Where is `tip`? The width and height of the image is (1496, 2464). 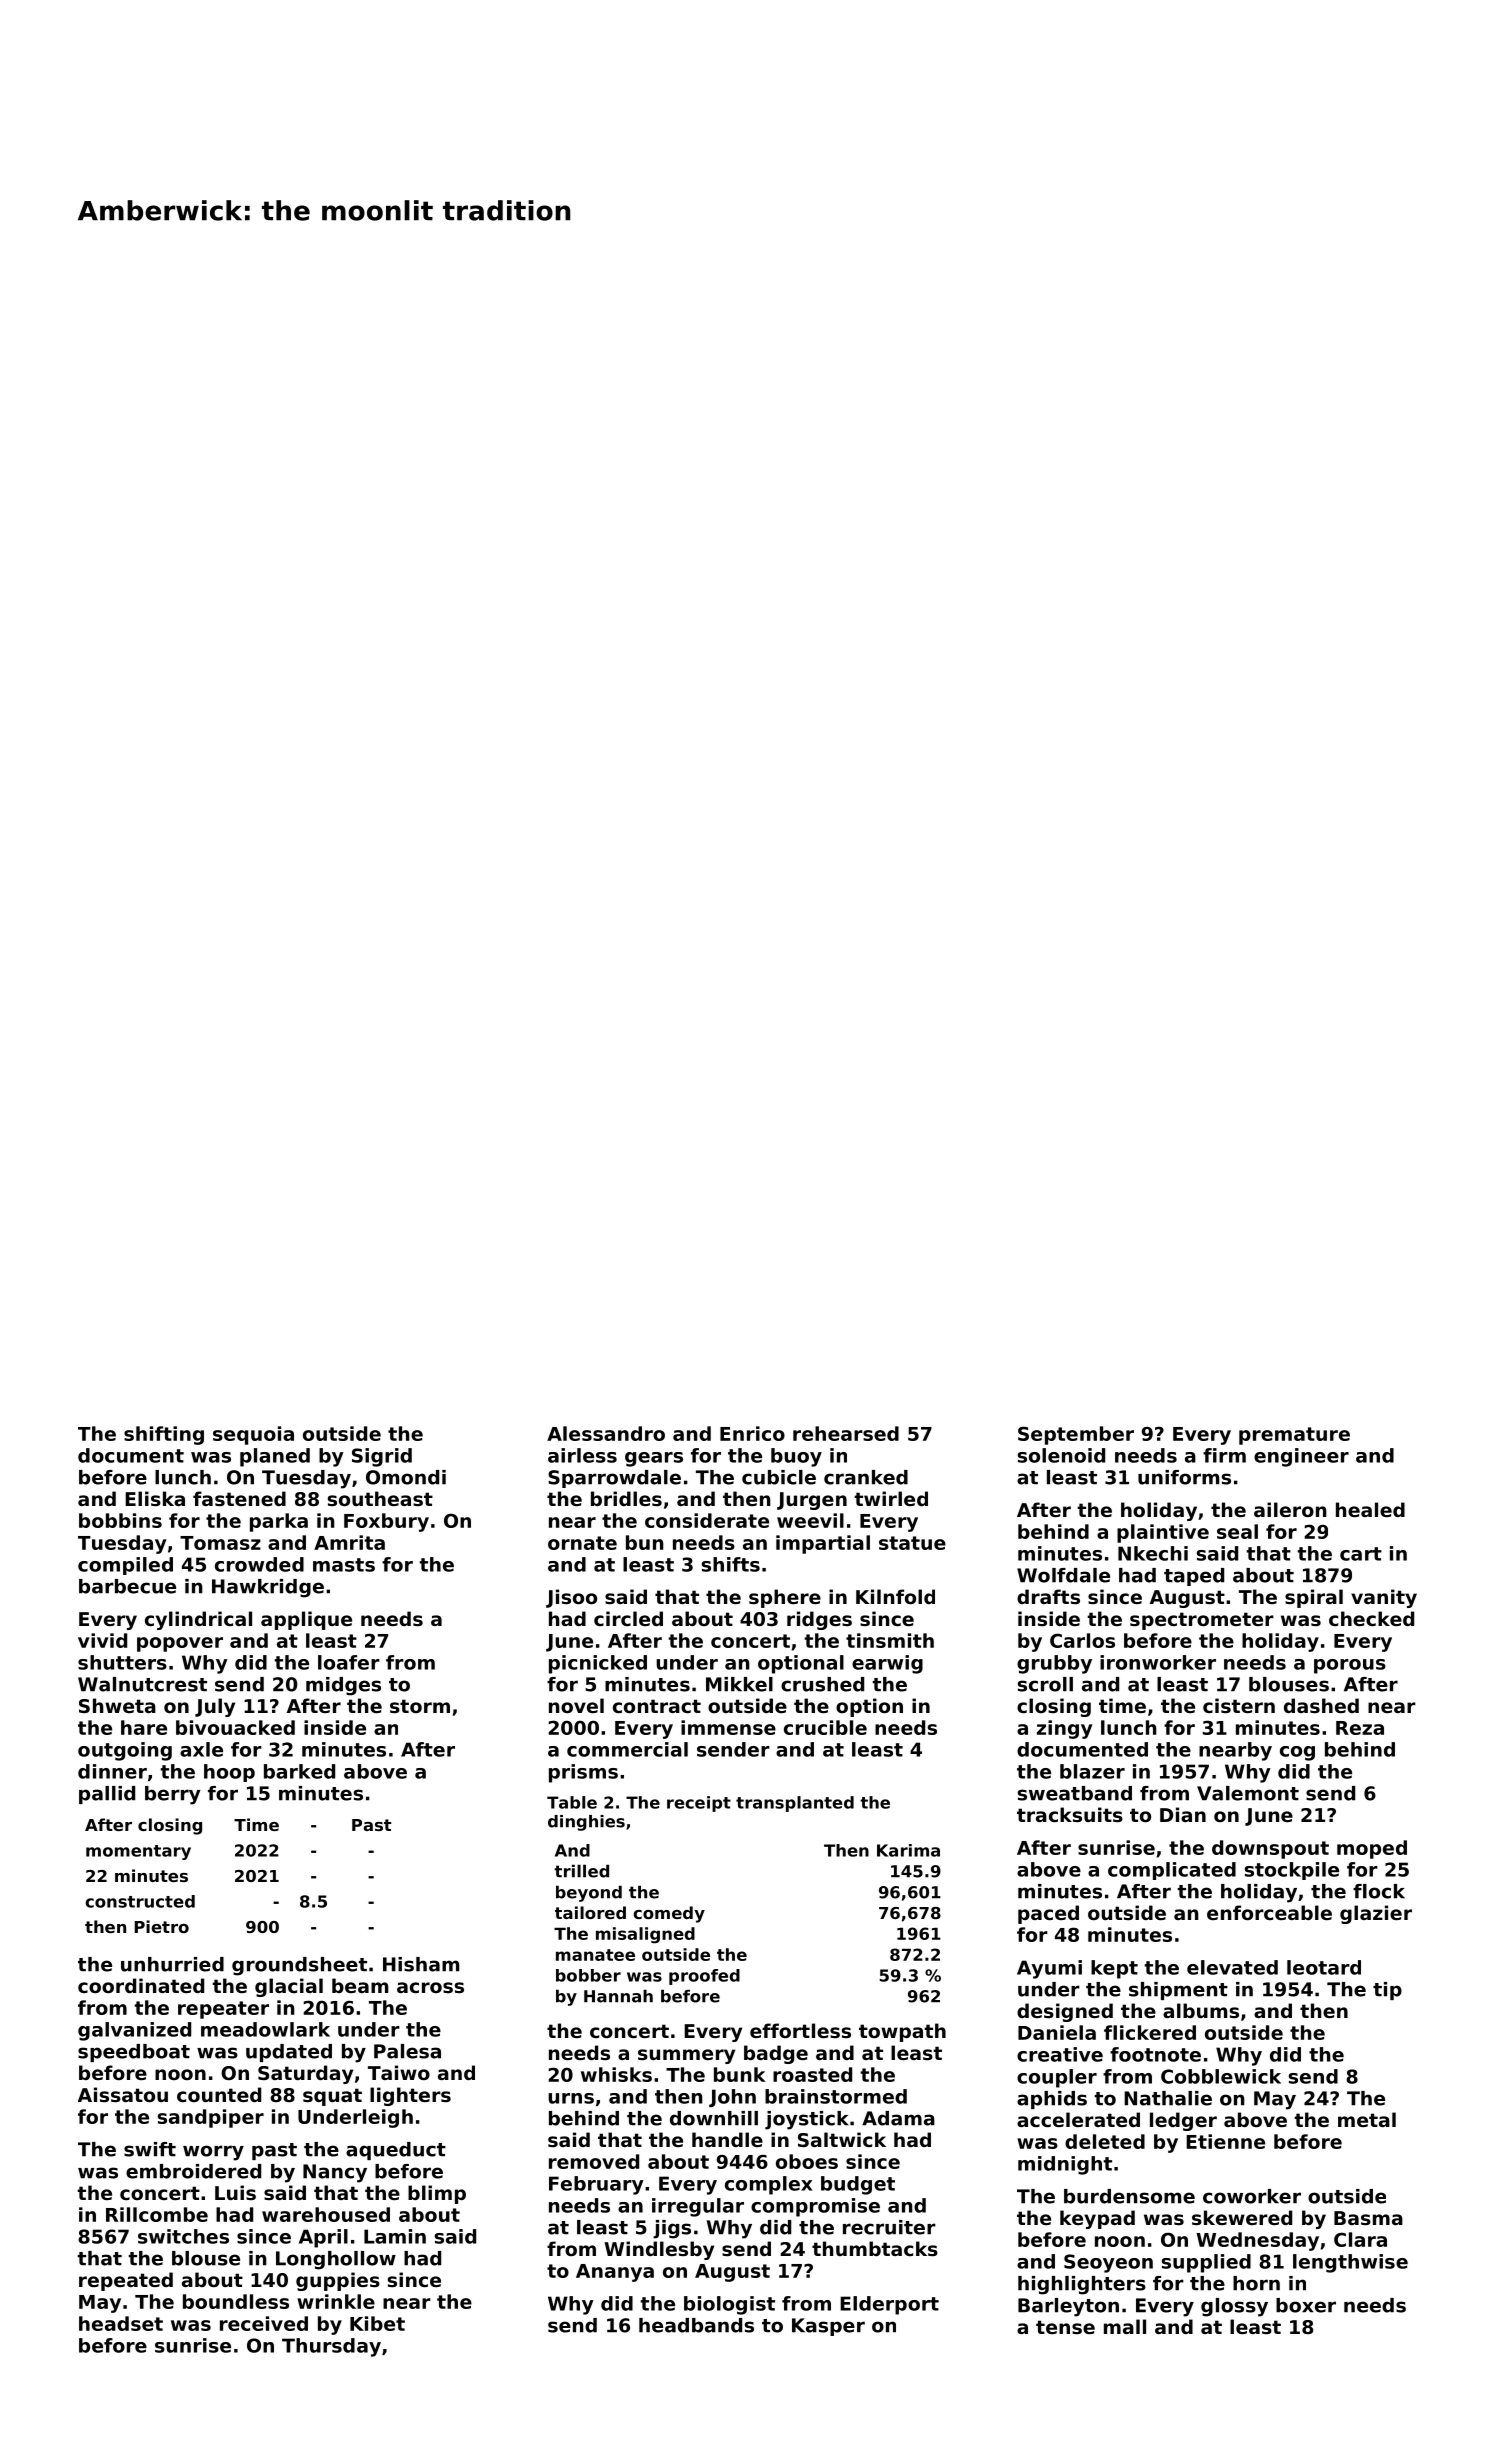
tip is located at coordinates (1387, 1991).
